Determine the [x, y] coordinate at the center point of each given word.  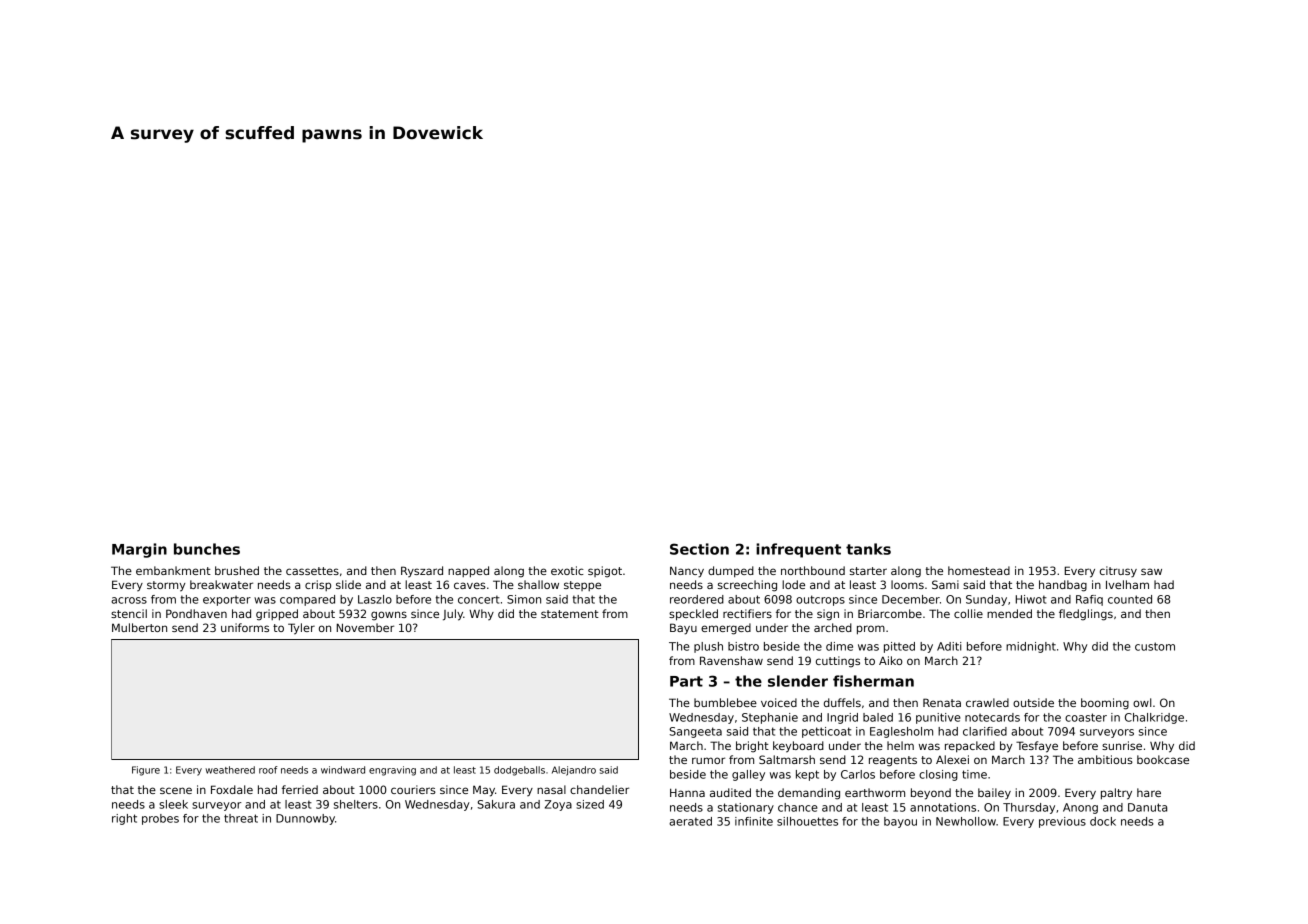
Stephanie [770, 718]
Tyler [301, 629]
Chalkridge [1154, 718]
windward [343, 770]
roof [268, 770]
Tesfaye [1037, 747]
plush [708, 647]
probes [160, 819]
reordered [697, 599]
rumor [708, 760]
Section [699, 549]
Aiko [891, 660]
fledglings [1086, 615]
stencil [129, 613]
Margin [139, 550]
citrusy [1118, 572]
